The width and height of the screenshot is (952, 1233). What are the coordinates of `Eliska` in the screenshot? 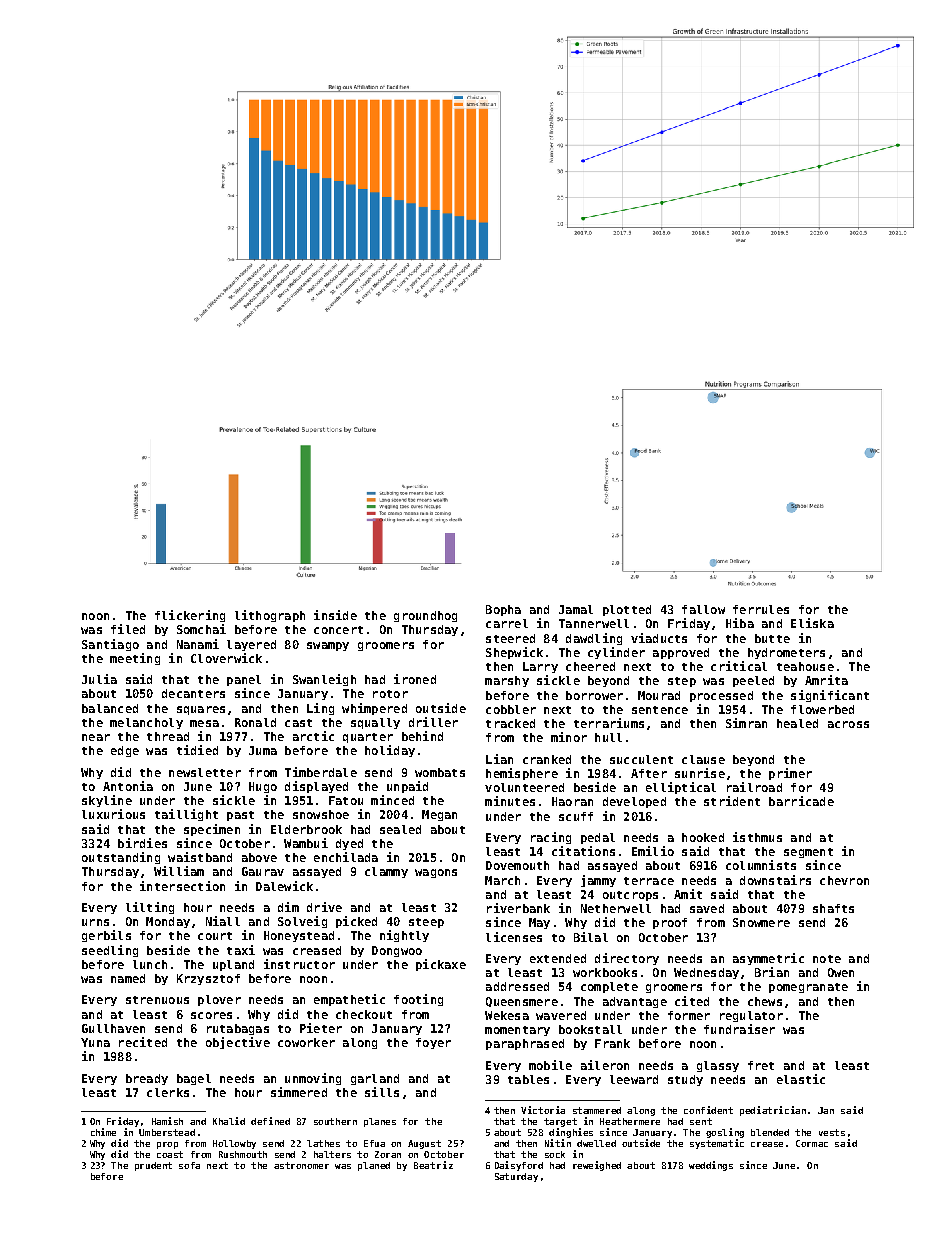 It's located at (812, 623).
